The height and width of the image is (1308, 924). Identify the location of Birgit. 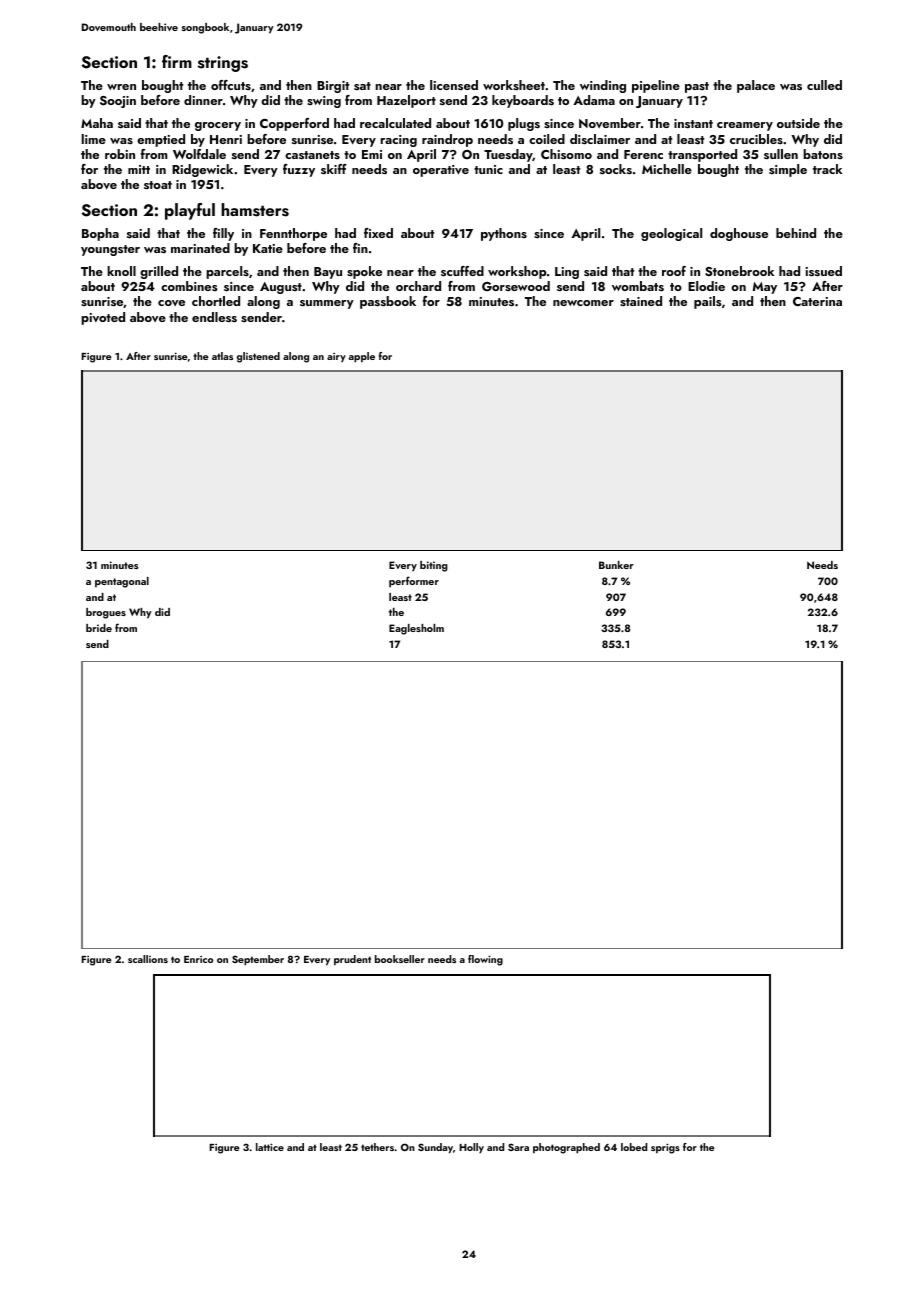
(333, 87).
